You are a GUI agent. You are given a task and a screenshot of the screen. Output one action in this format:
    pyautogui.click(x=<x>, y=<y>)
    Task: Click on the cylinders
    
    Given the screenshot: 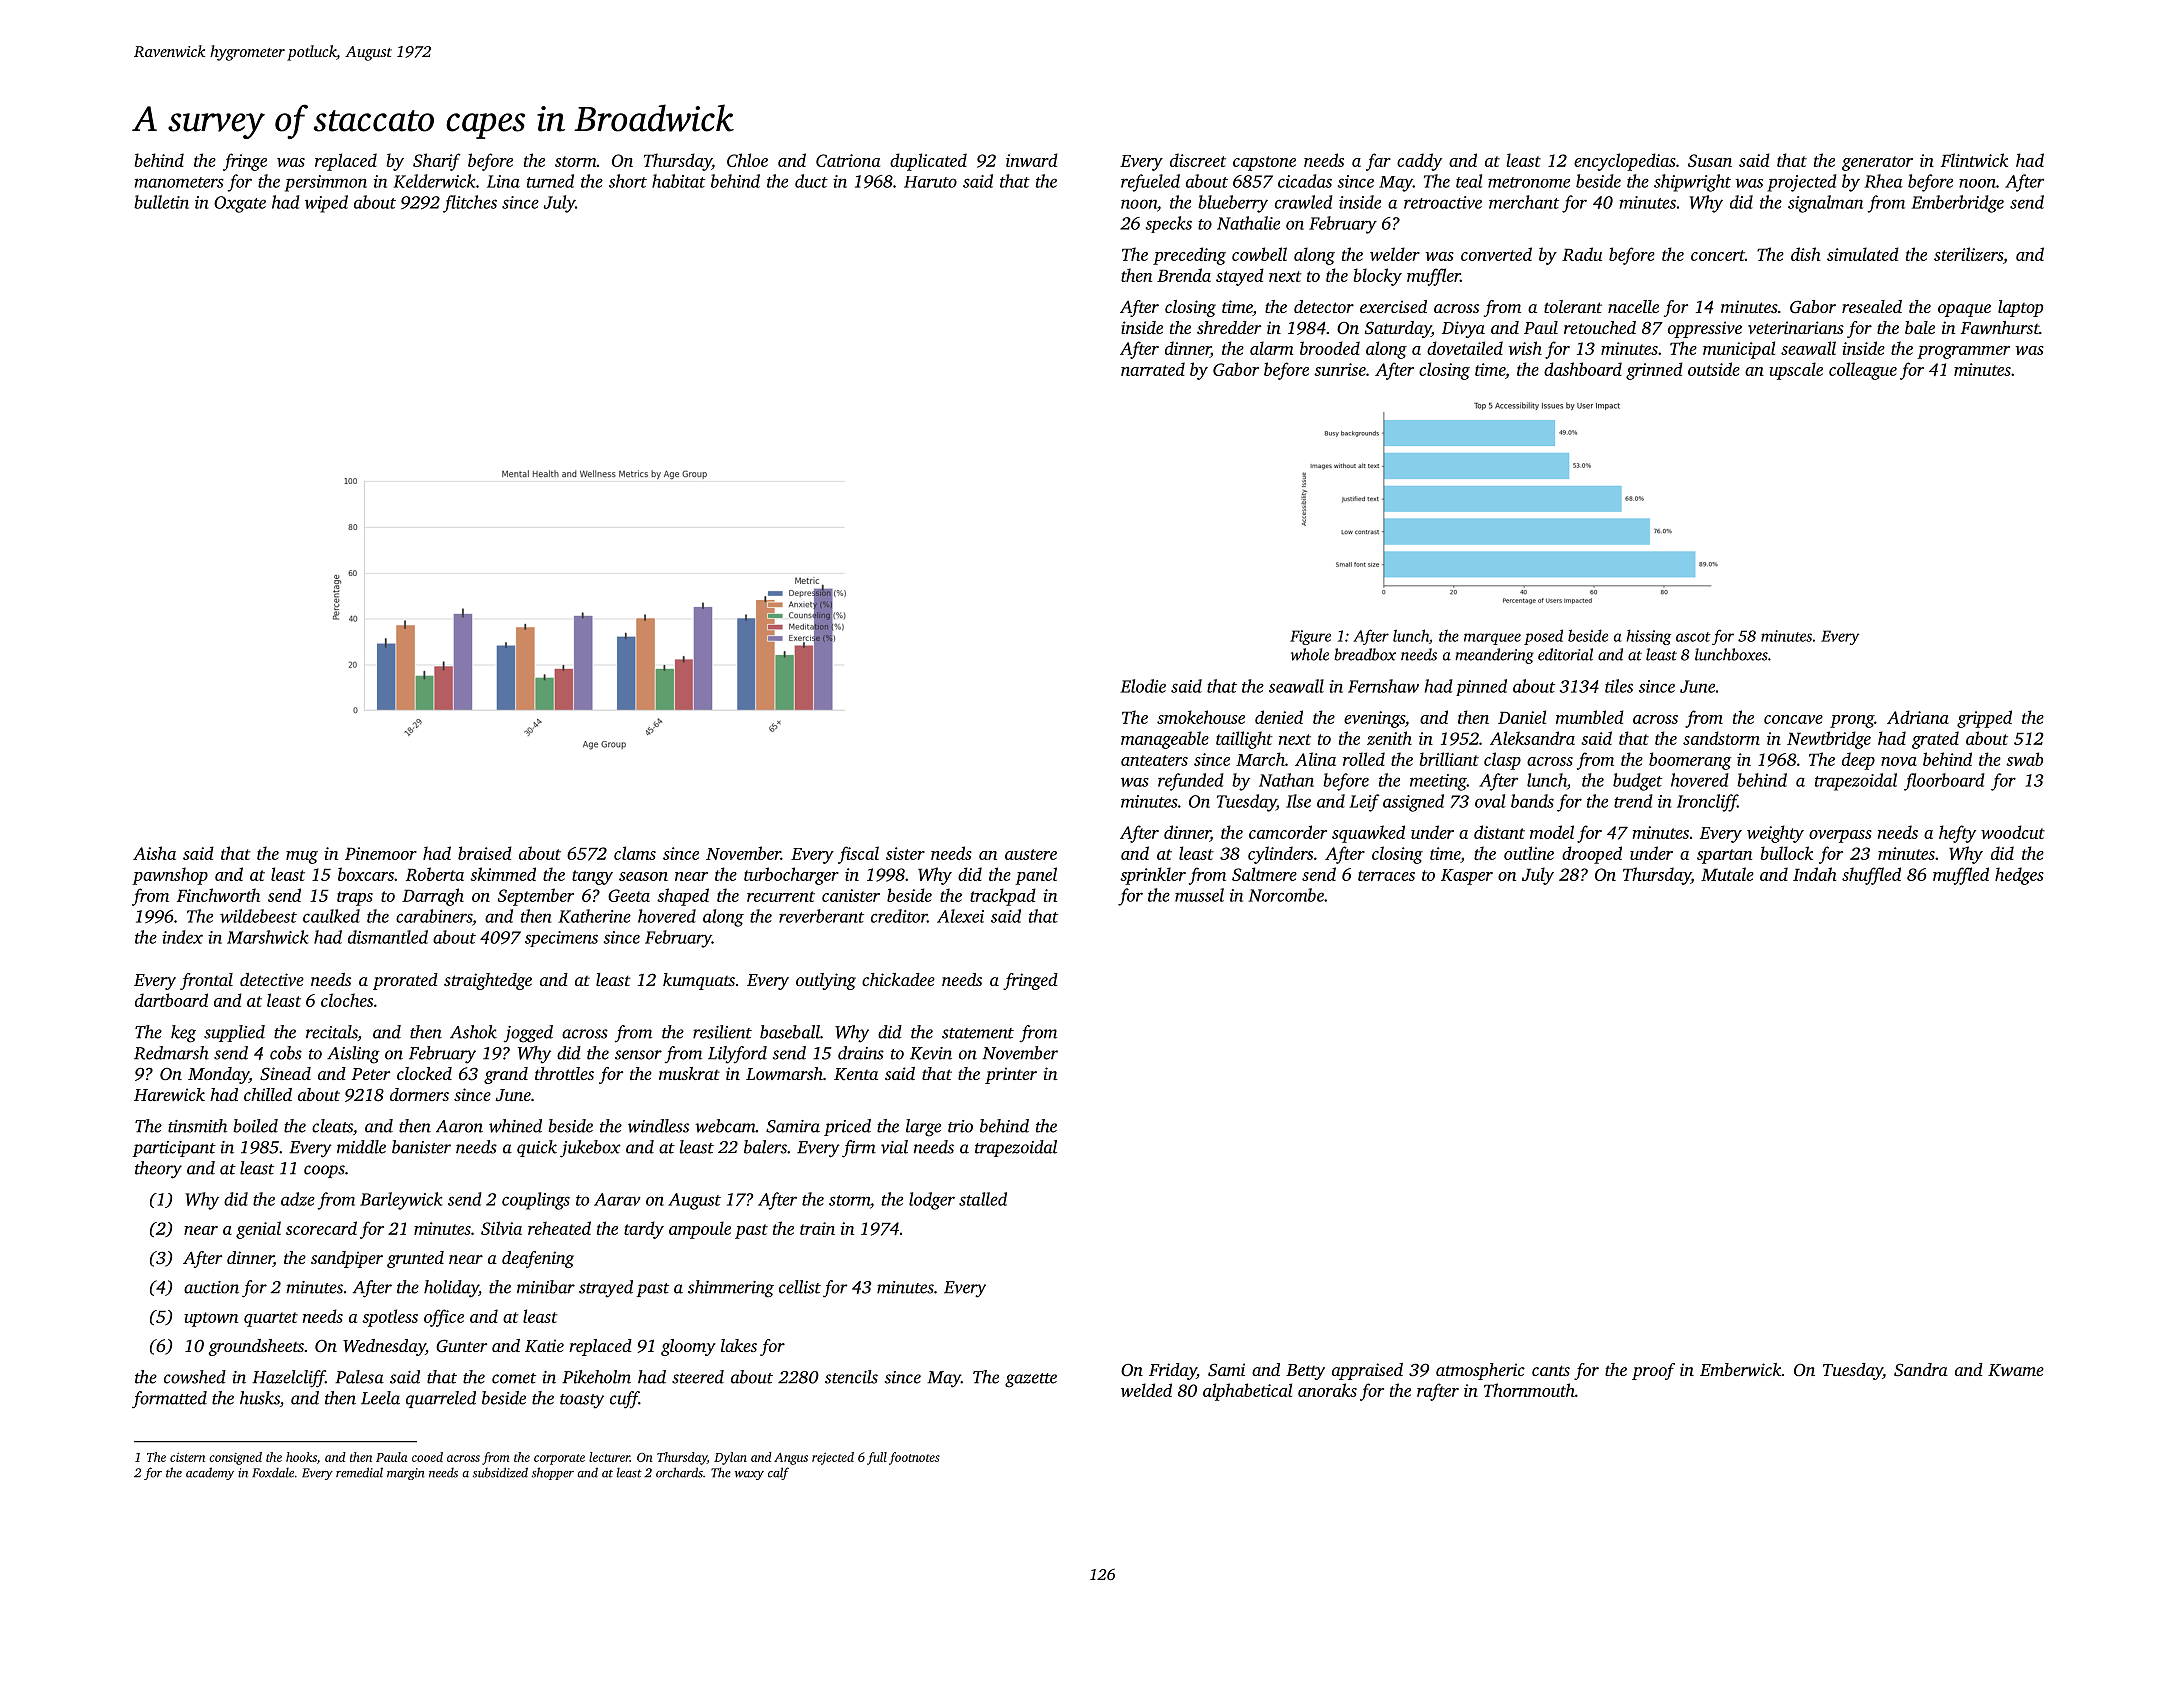 What is the action you would take?
    pyautogui.click(x=1280, y=855)
